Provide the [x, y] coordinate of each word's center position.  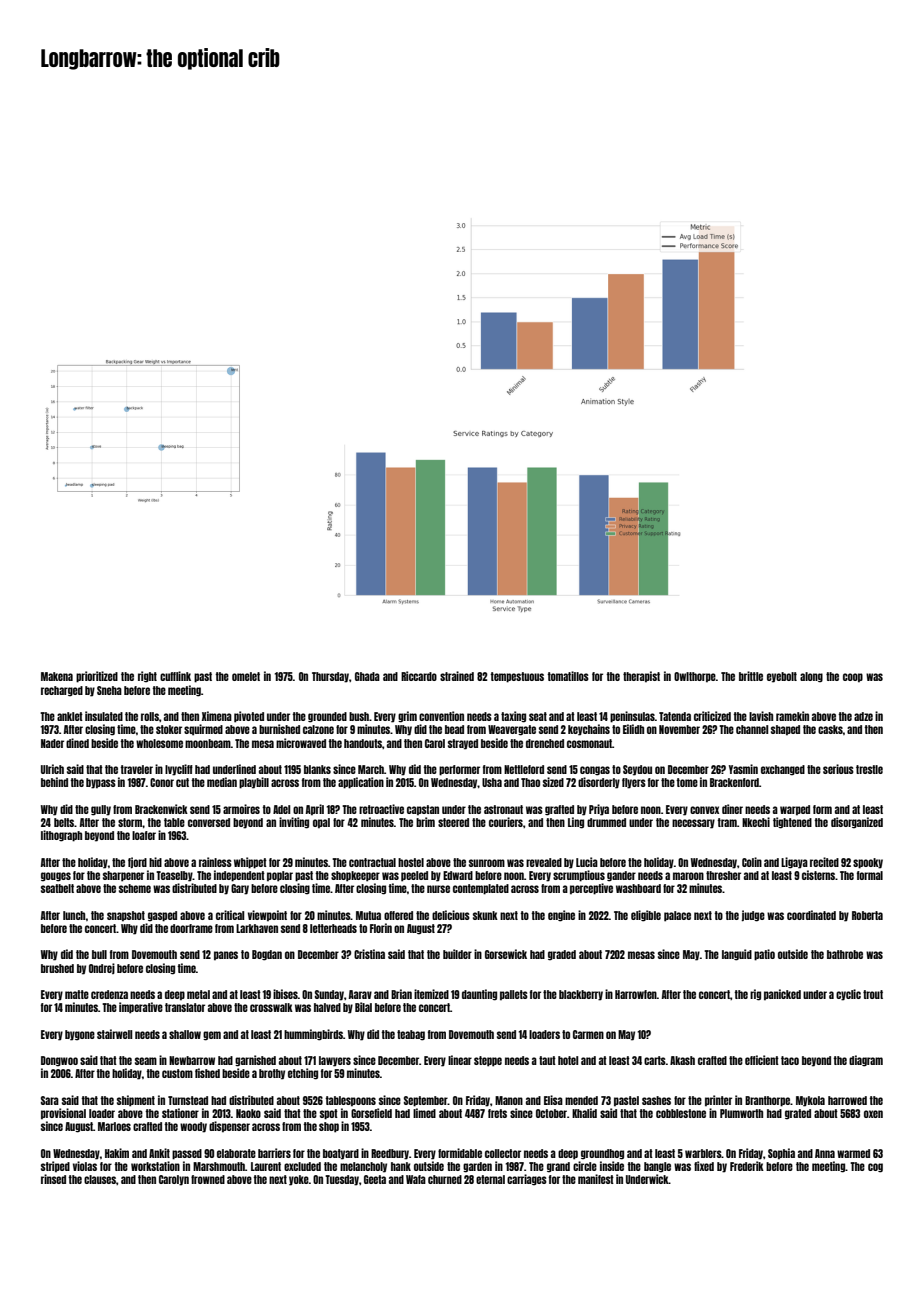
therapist [641, 677]
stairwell [114, 1034]
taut [547, 1060]
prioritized [97, 677]
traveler [136, 769]
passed [187, 1154]
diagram [866, 1061]
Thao [530, 782]
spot [329, 1114]
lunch [74, 915]
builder [457, 954]
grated [798, 1114]
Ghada [367, 676]
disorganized [857, 823]
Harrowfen [636, 994]
